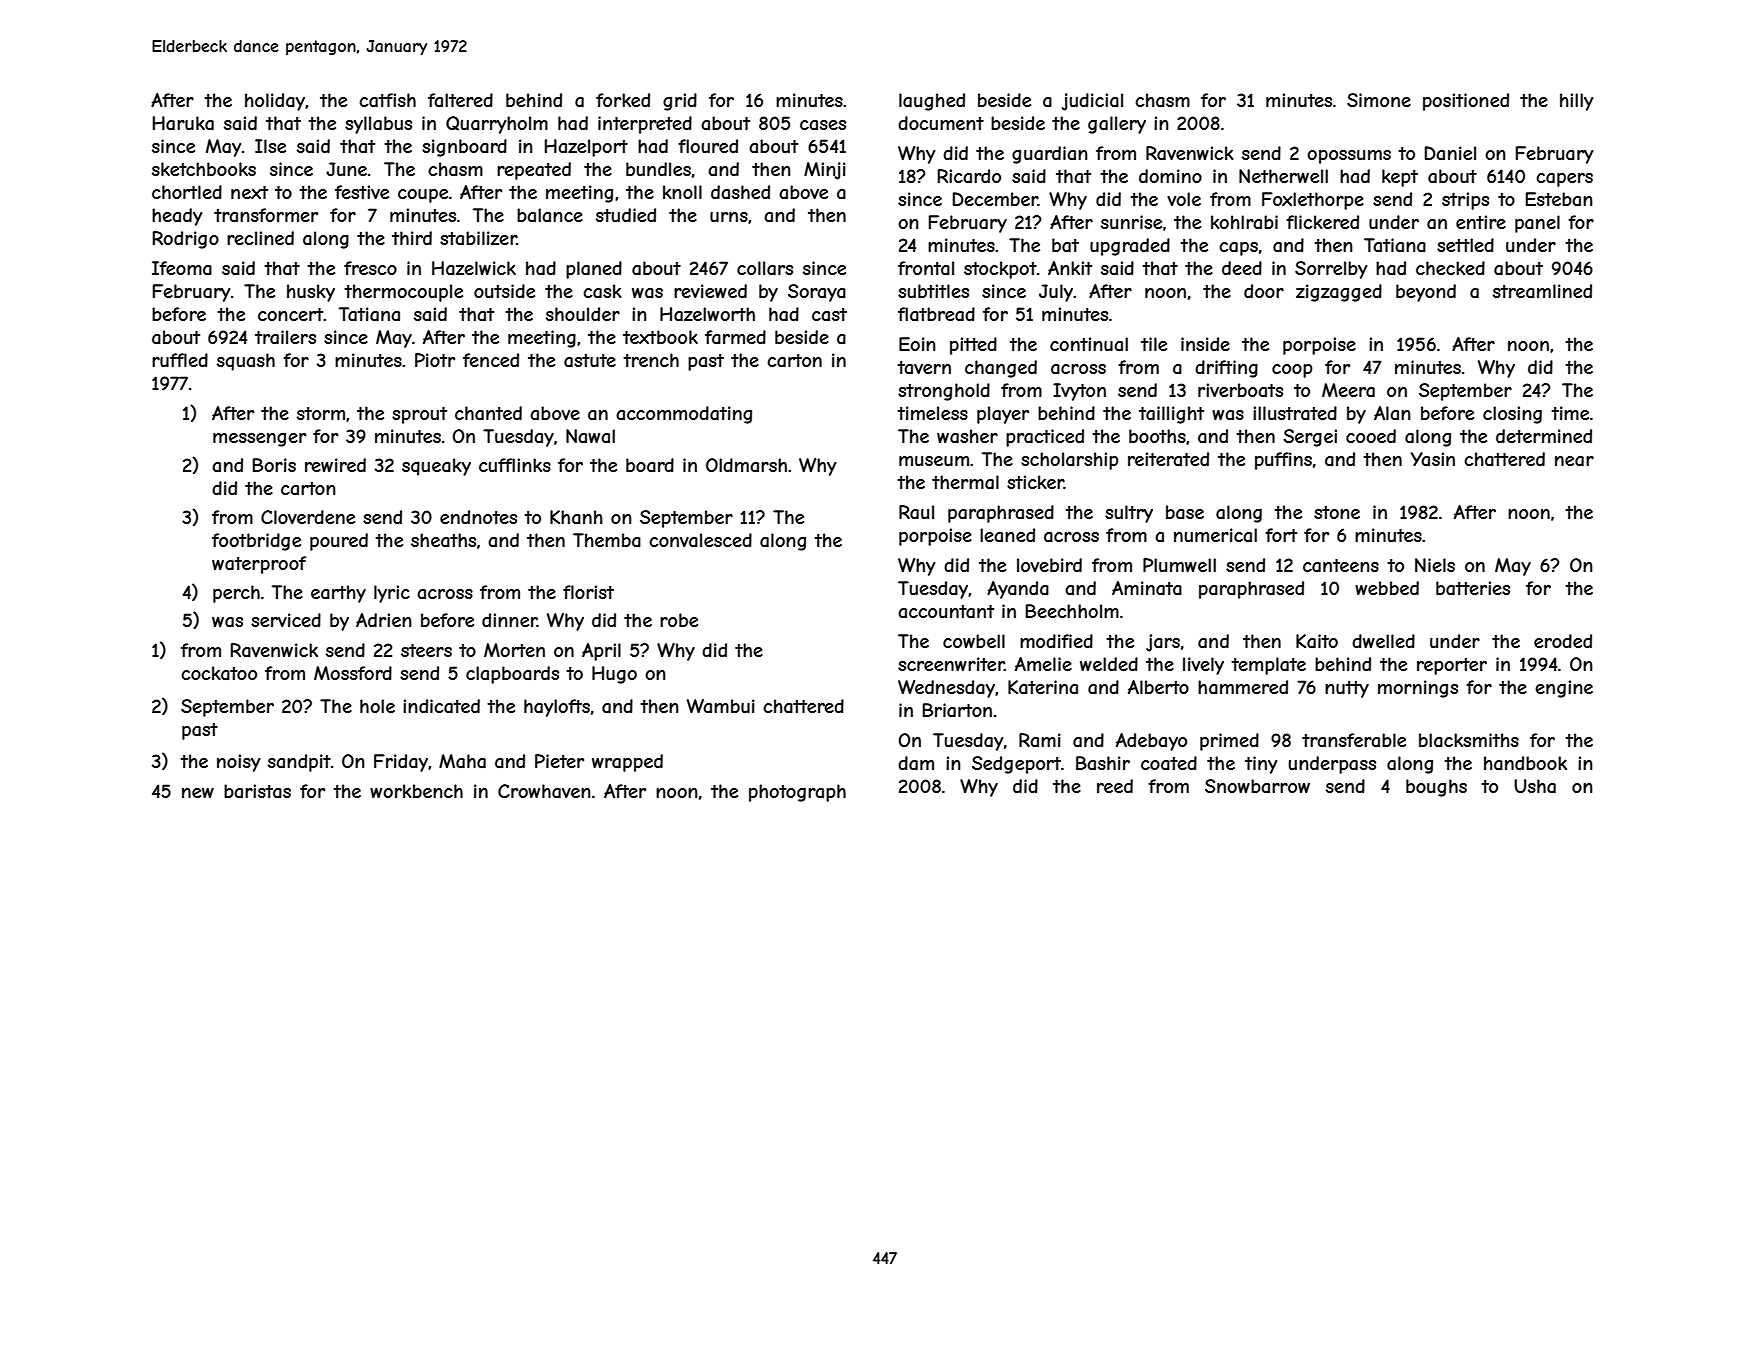 The width and height of the image is (1745, 1348). I want to click on nutty, so click(1347, 689).
